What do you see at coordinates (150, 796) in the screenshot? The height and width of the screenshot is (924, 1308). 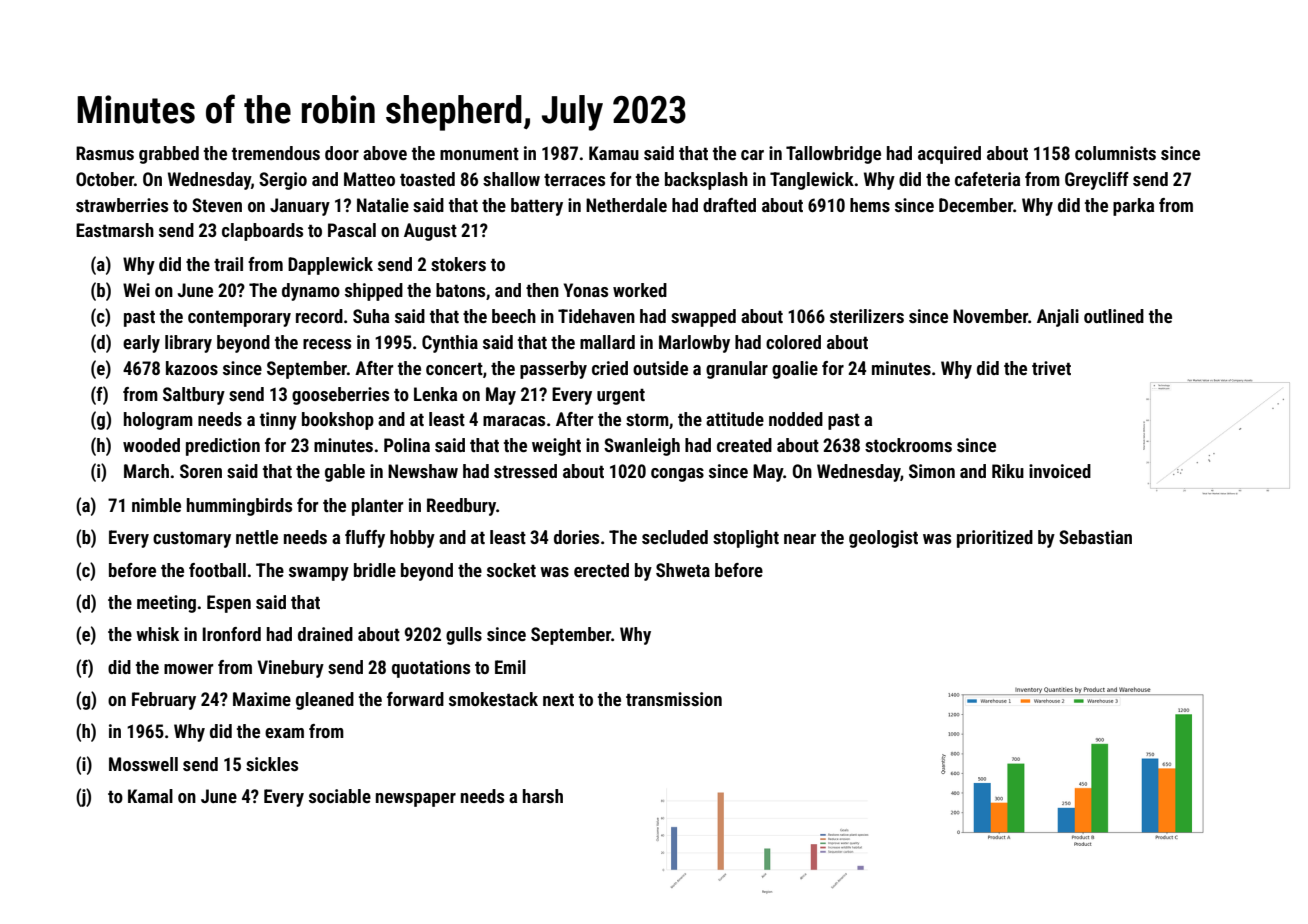 I see `Kamal` at bounding box center [150, 796].
